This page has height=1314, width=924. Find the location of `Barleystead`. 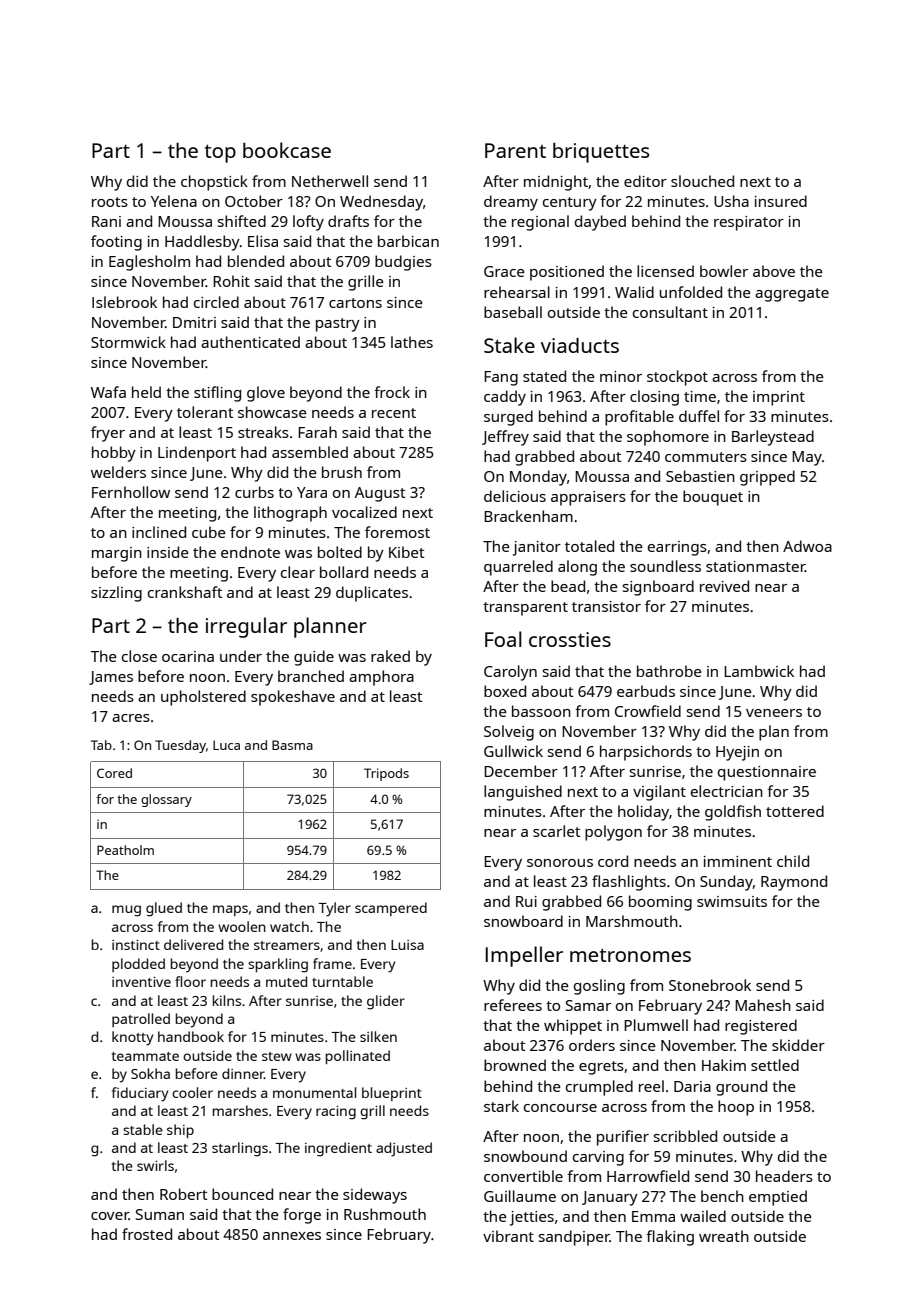

Barleystead is located at coordinates (773, 438).
